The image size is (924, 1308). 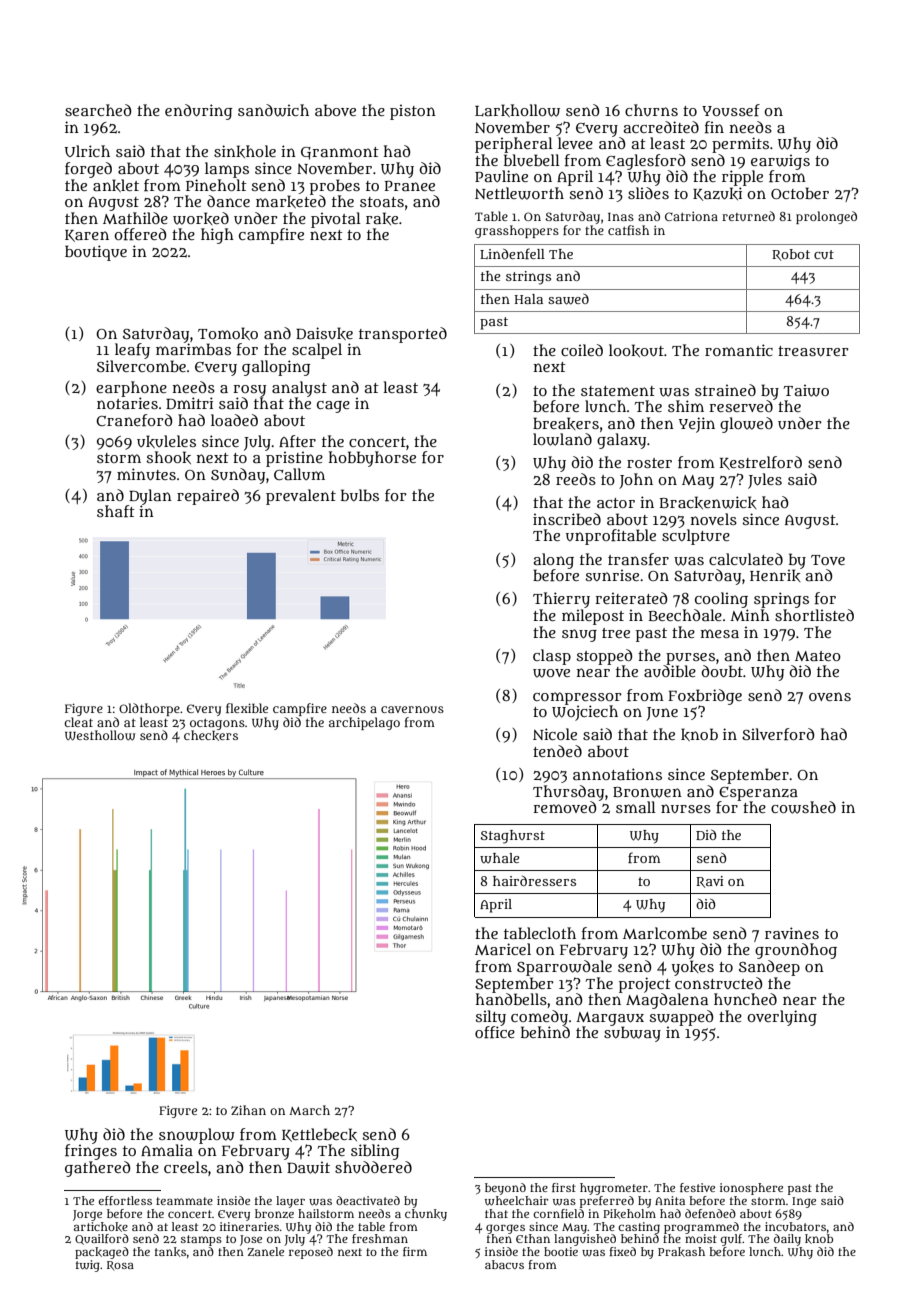 I want to click on boutique, so click(x=96, y=253).
